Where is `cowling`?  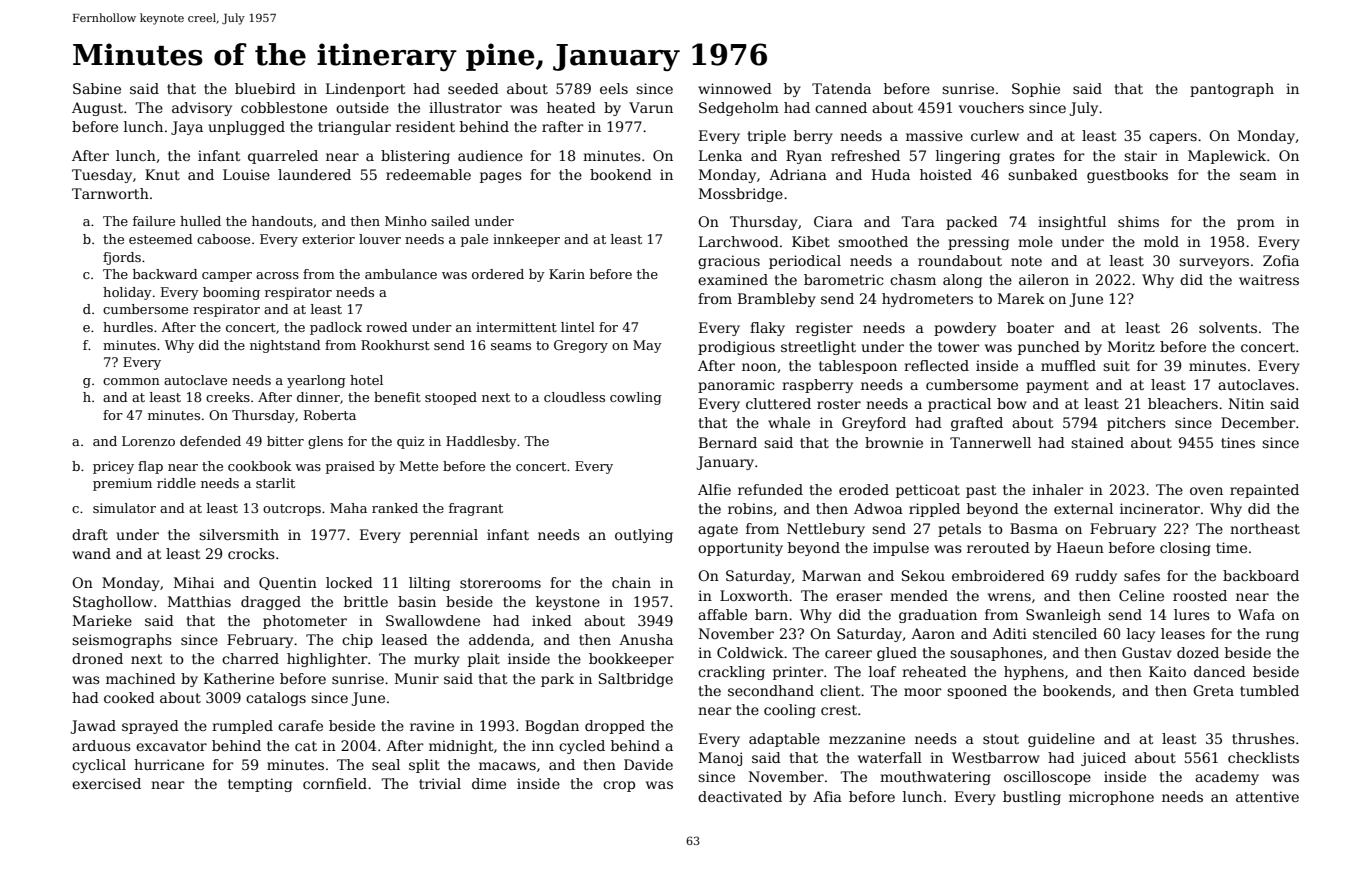 cowling is located at coordinates (636, 398).
